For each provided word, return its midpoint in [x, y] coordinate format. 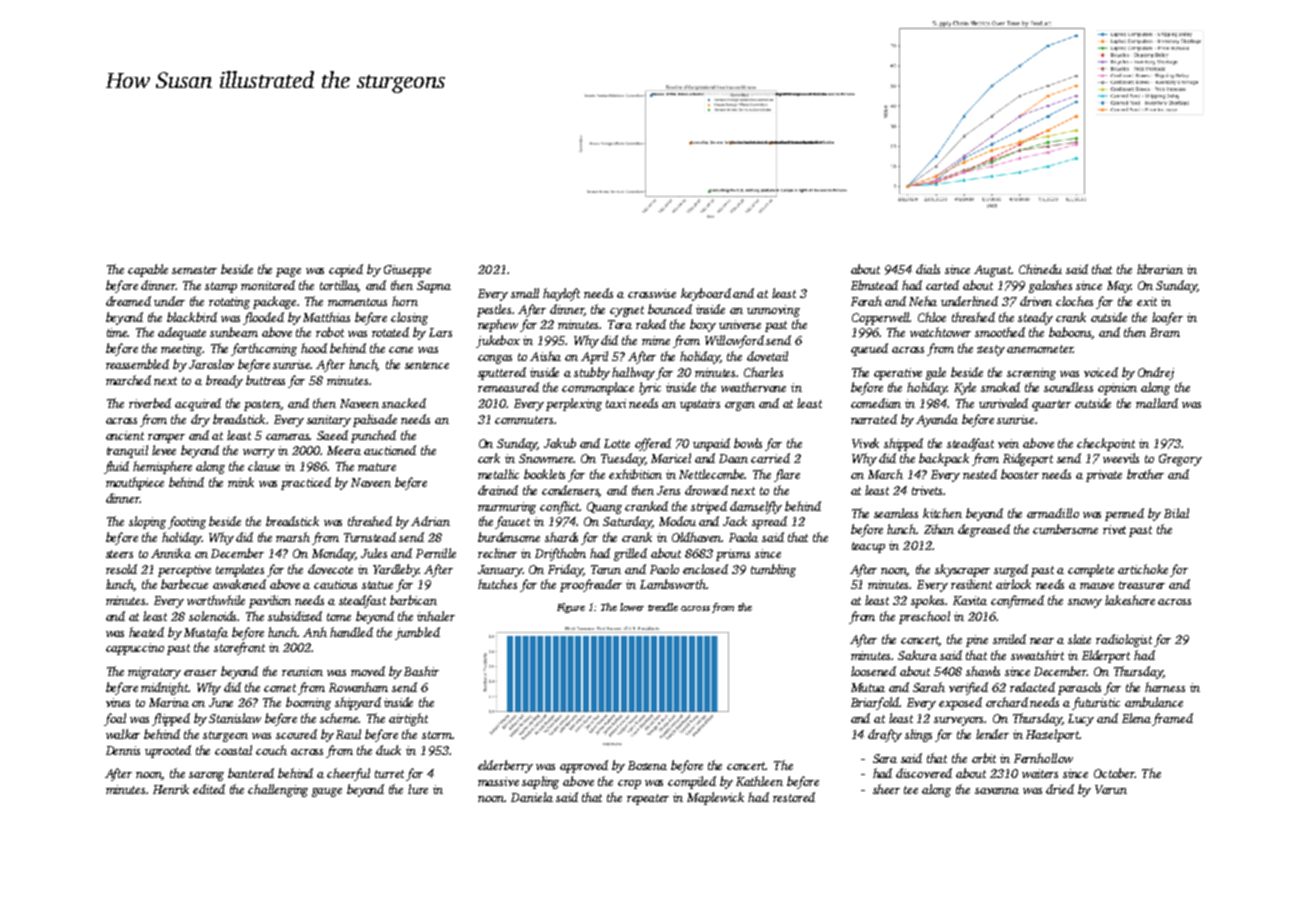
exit [1147, 301]
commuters [524, 420]
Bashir [421, 671]
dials [928, 269]
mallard [1157, 403]
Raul [348, 734]
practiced [306, 483]
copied [346, 270]
